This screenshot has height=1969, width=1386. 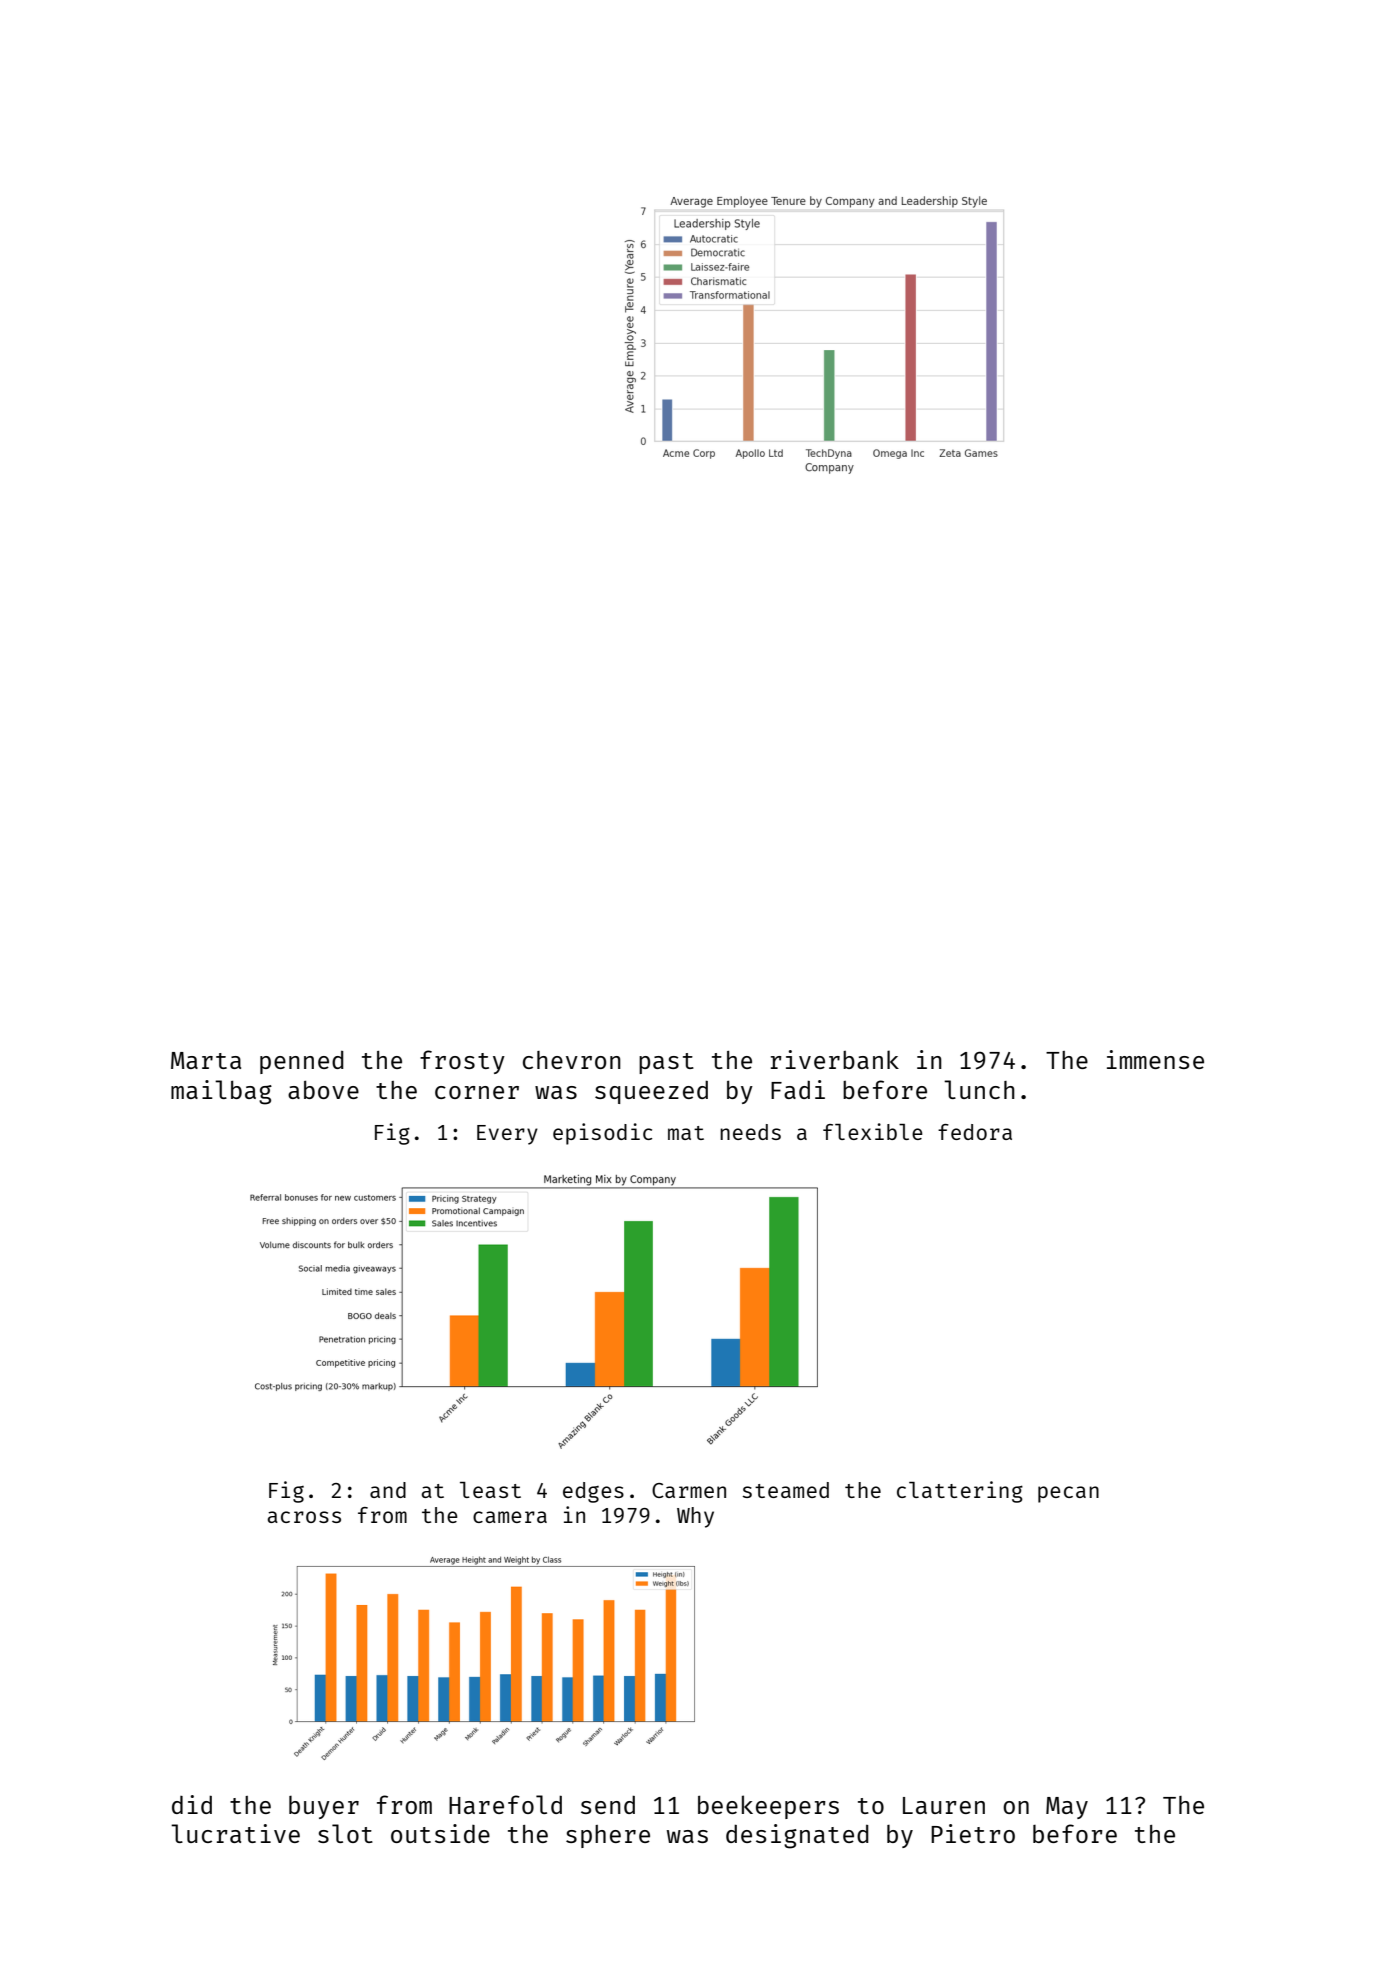 I want to click on penned, so click(x=302, y=1062).
